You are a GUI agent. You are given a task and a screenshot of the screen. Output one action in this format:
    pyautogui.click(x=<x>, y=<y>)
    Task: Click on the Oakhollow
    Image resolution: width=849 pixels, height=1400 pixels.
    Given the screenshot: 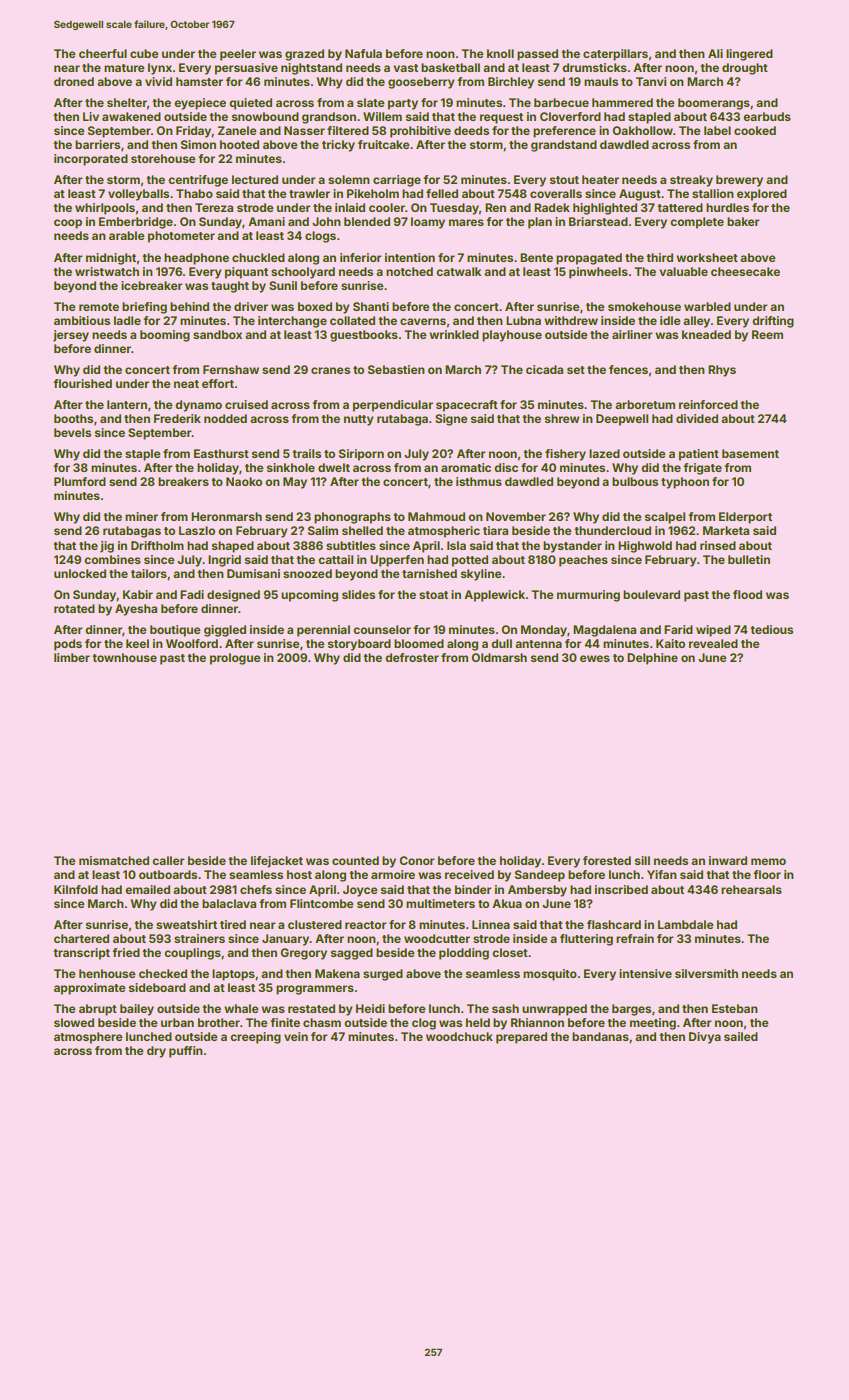 What is the action you would take?
    pyautogui.click(x=642, y=130)
